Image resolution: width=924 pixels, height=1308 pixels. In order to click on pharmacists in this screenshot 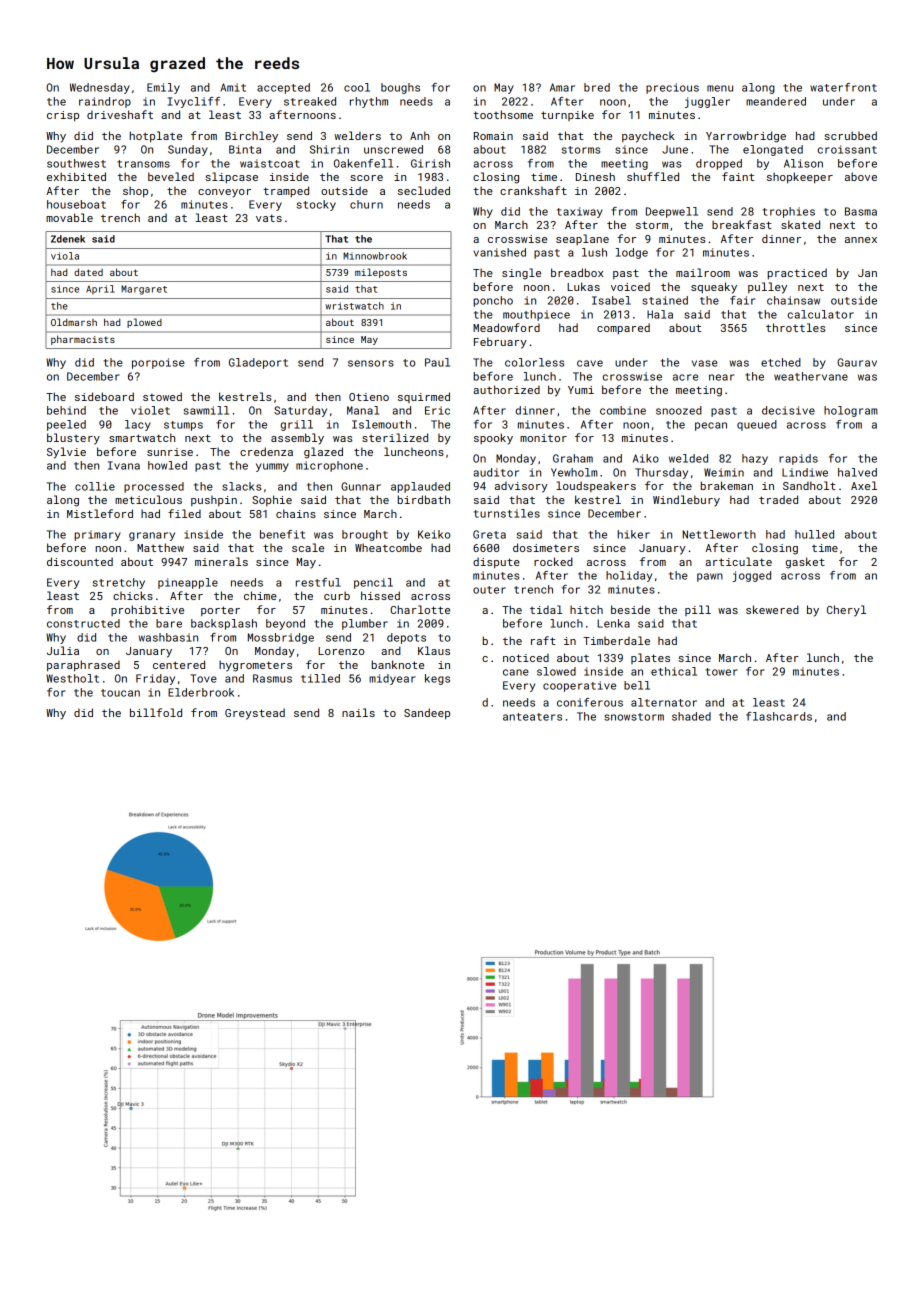, I will do `click(83, 340)`.
